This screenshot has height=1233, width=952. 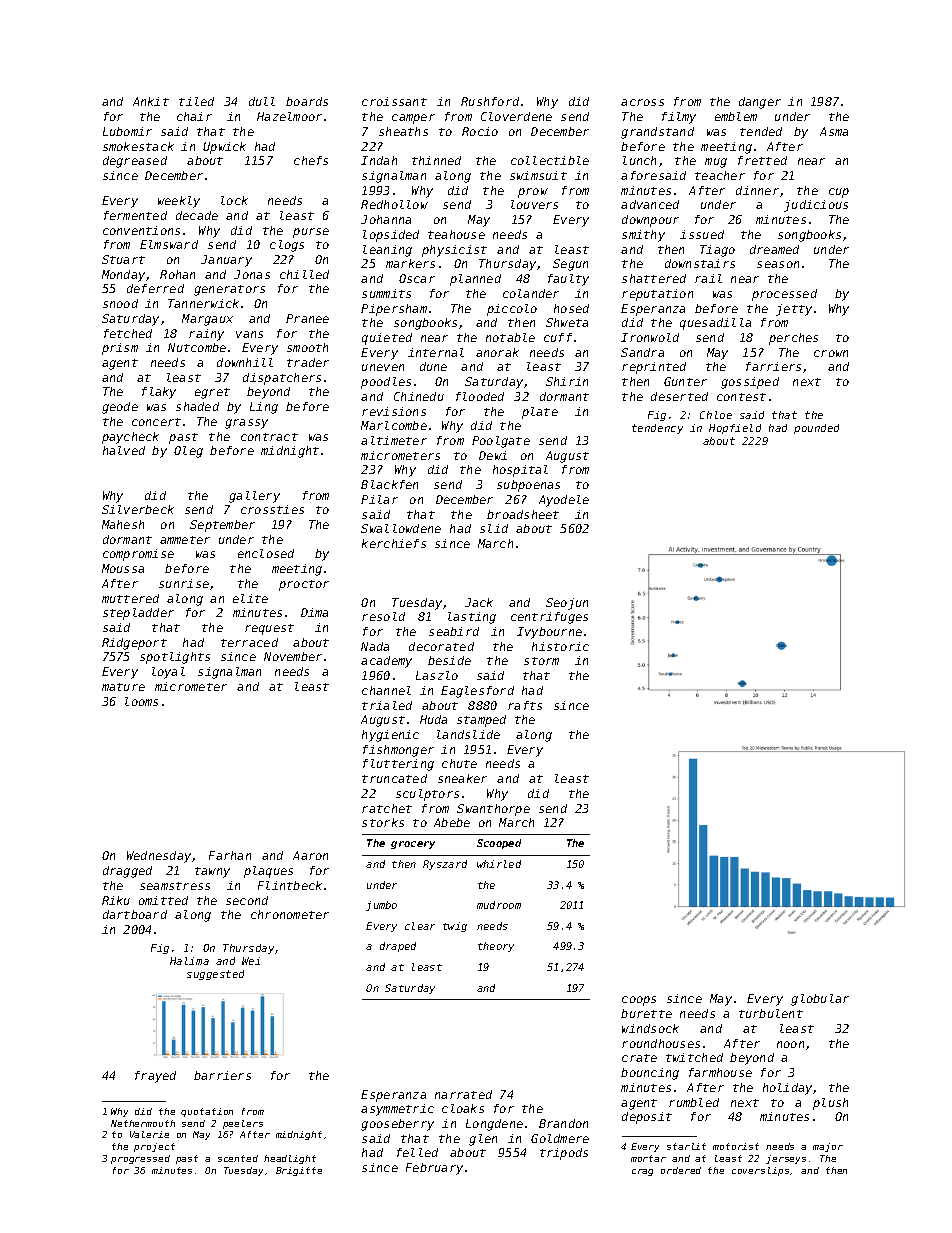 I want to click on turbulent, so click(x=771, y=1013).
